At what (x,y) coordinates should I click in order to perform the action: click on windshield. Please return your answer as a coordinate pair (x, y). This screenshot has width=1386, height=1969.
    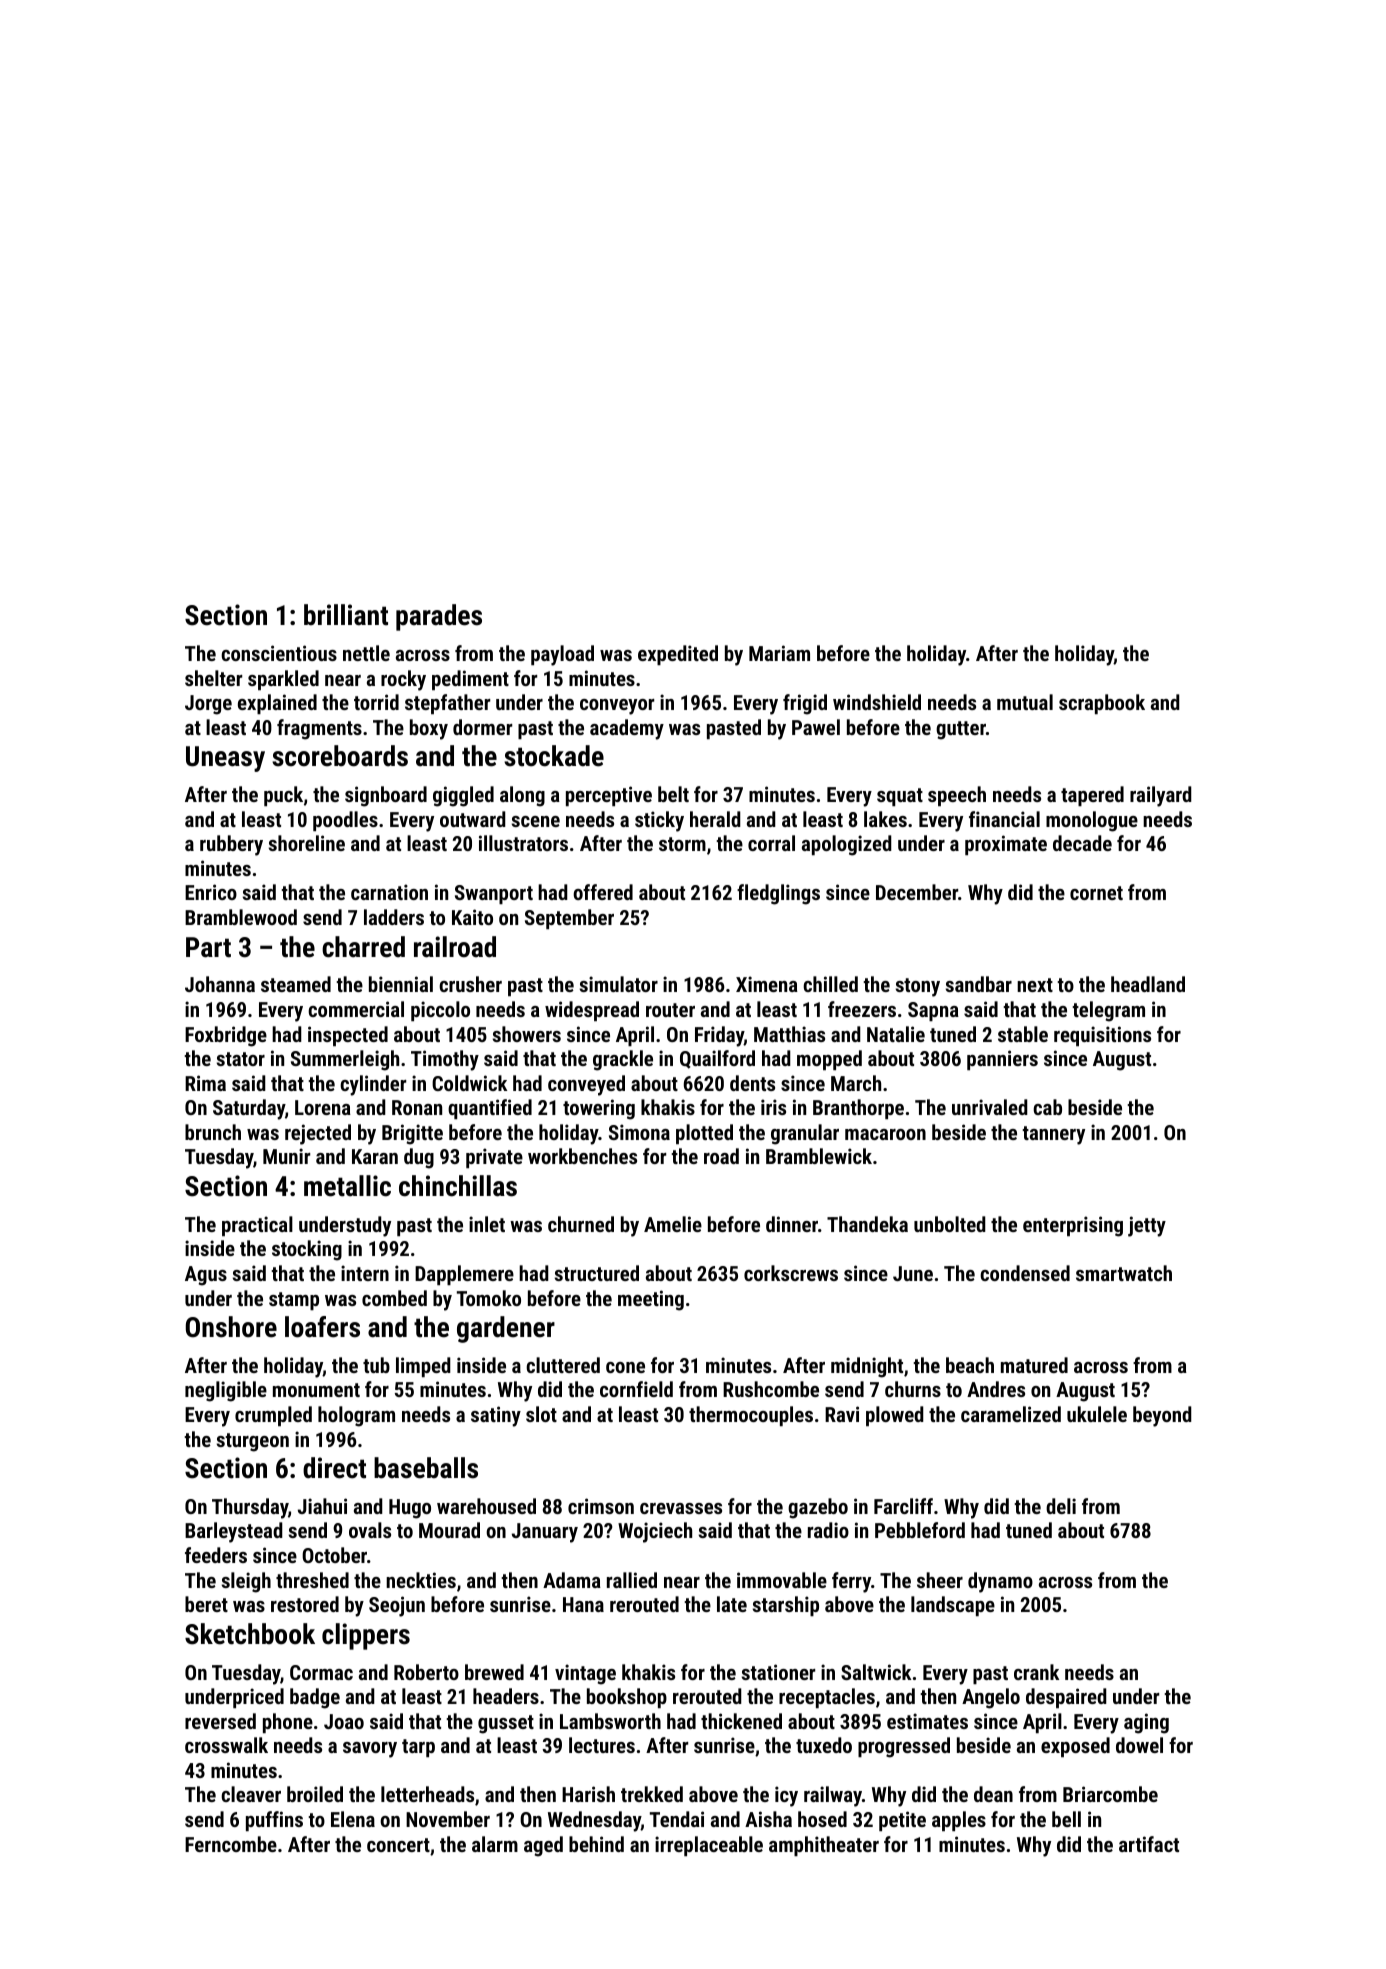
    Looking at the image, I should click on (877, 702).
